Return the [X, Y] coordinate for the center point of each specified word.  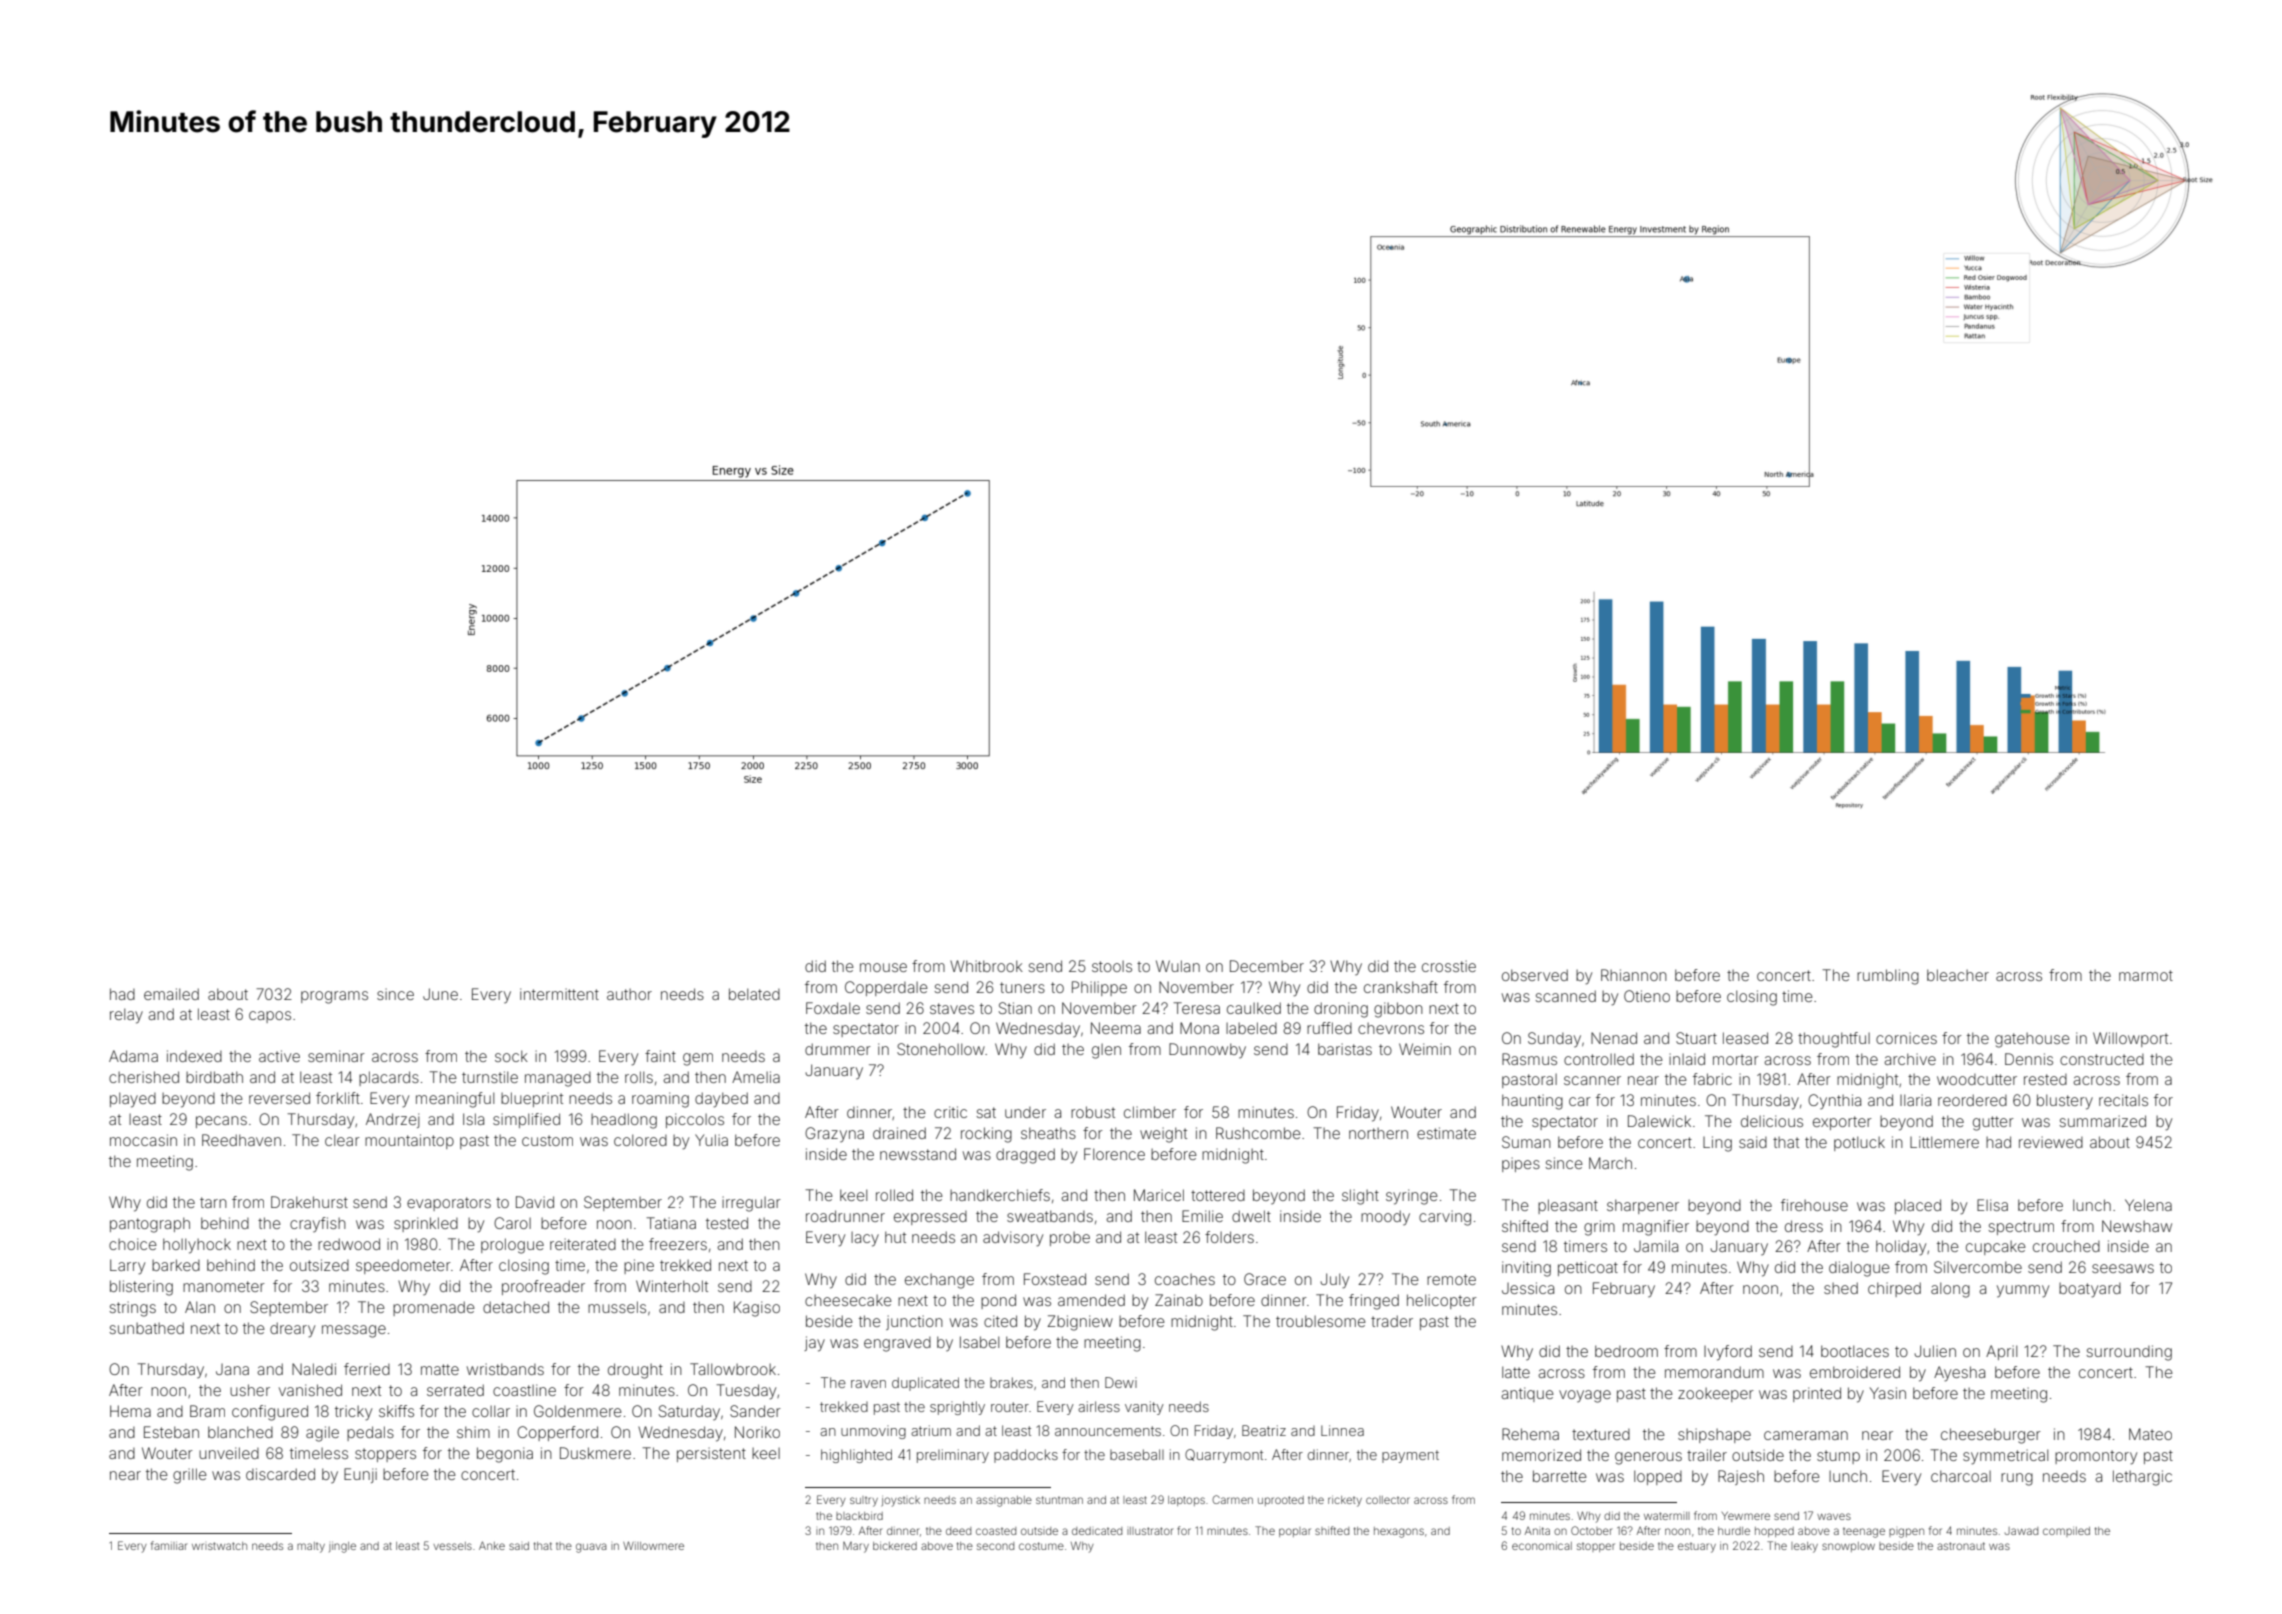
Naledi [314, 1369]
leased [1745, 1038]
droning [1341, 1010]
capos [270, 1017]
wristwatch [219, 1546]
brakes [1011, 1382]
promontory [2096, 1457]
